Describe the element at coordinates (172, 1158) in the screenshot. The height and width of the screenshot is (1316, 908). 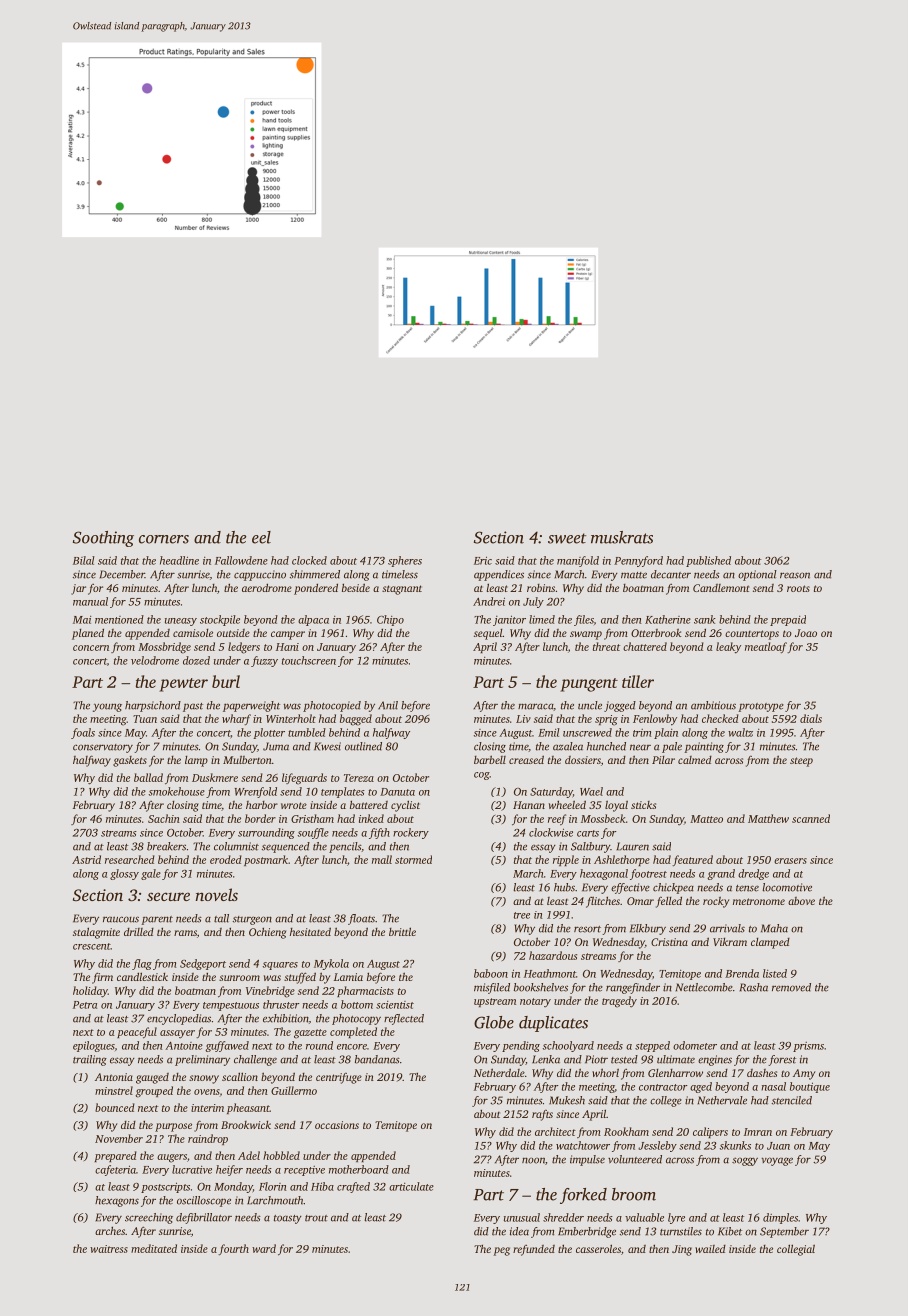
I see `augers` at that location.
